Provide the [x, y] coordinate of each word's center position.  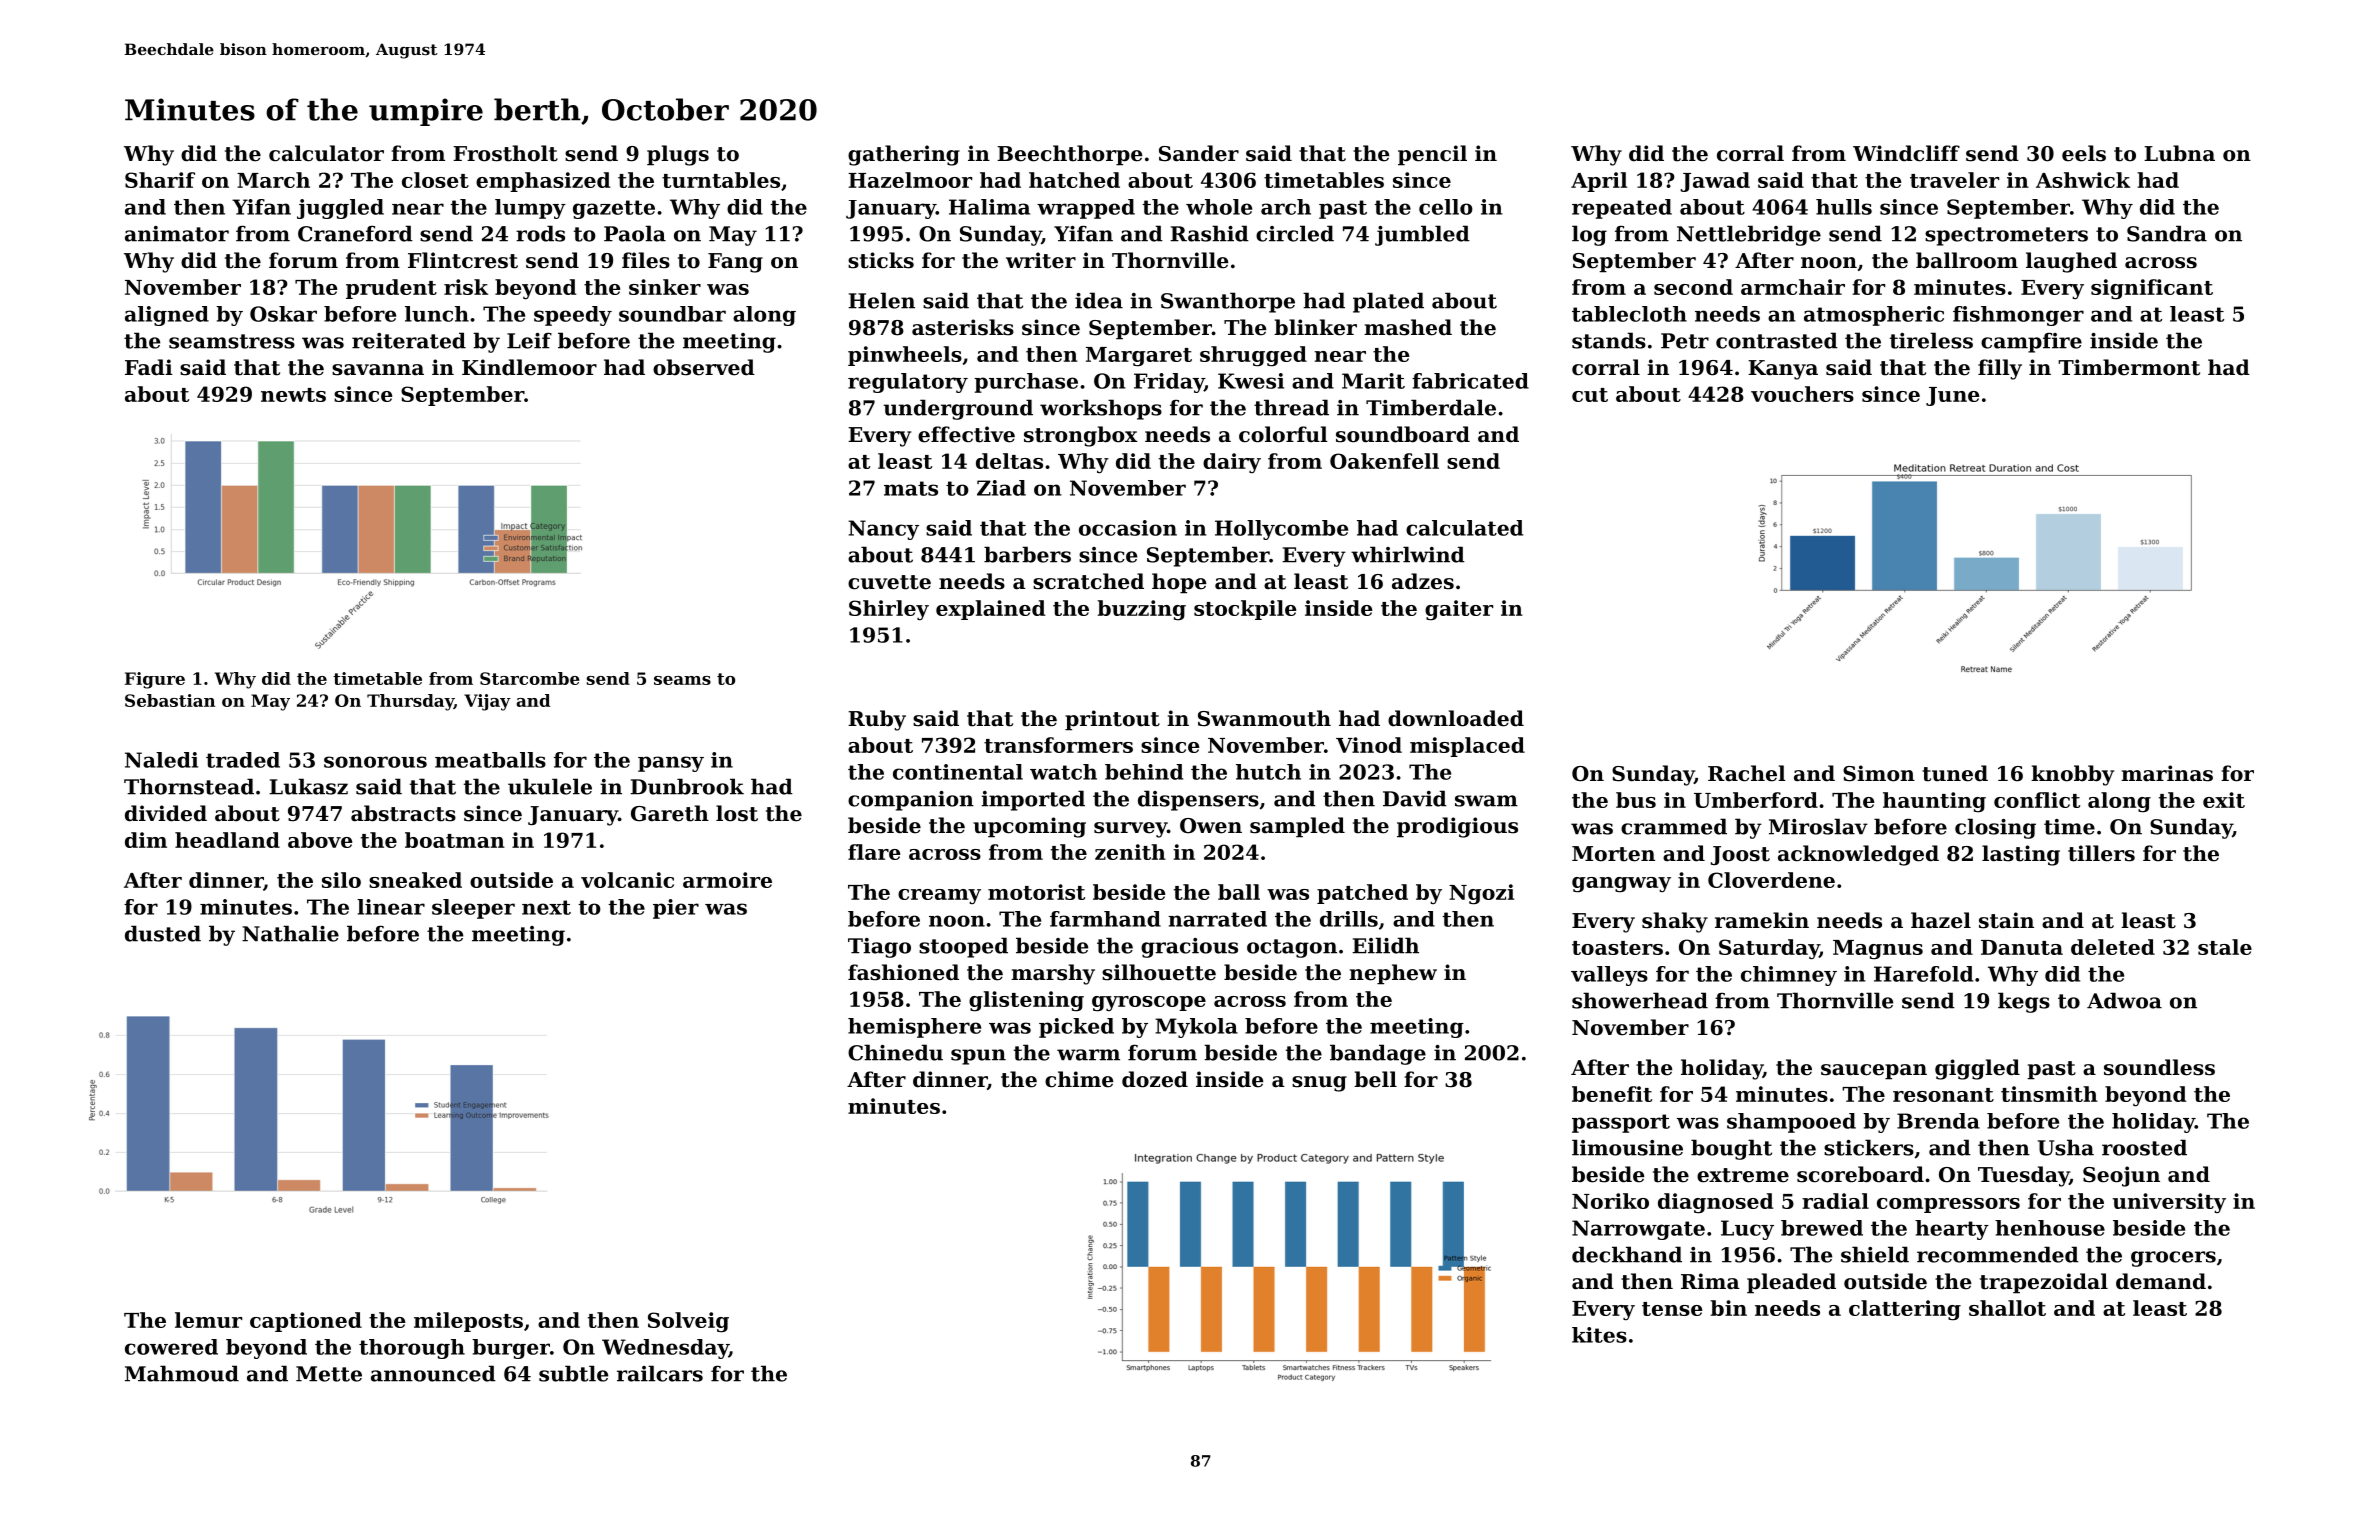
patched [1362, 894]
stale [2225, 947]
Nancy [883, 530]
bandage [1378, 1054]
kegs [2024, 1002]
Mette [329, 1374]
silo [341, 880]
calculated [1464, 528]
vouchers [1802, 394]
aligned [167, 316]
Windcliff [1906, 153]
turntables [721, 180]
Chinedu [895, 1052]
